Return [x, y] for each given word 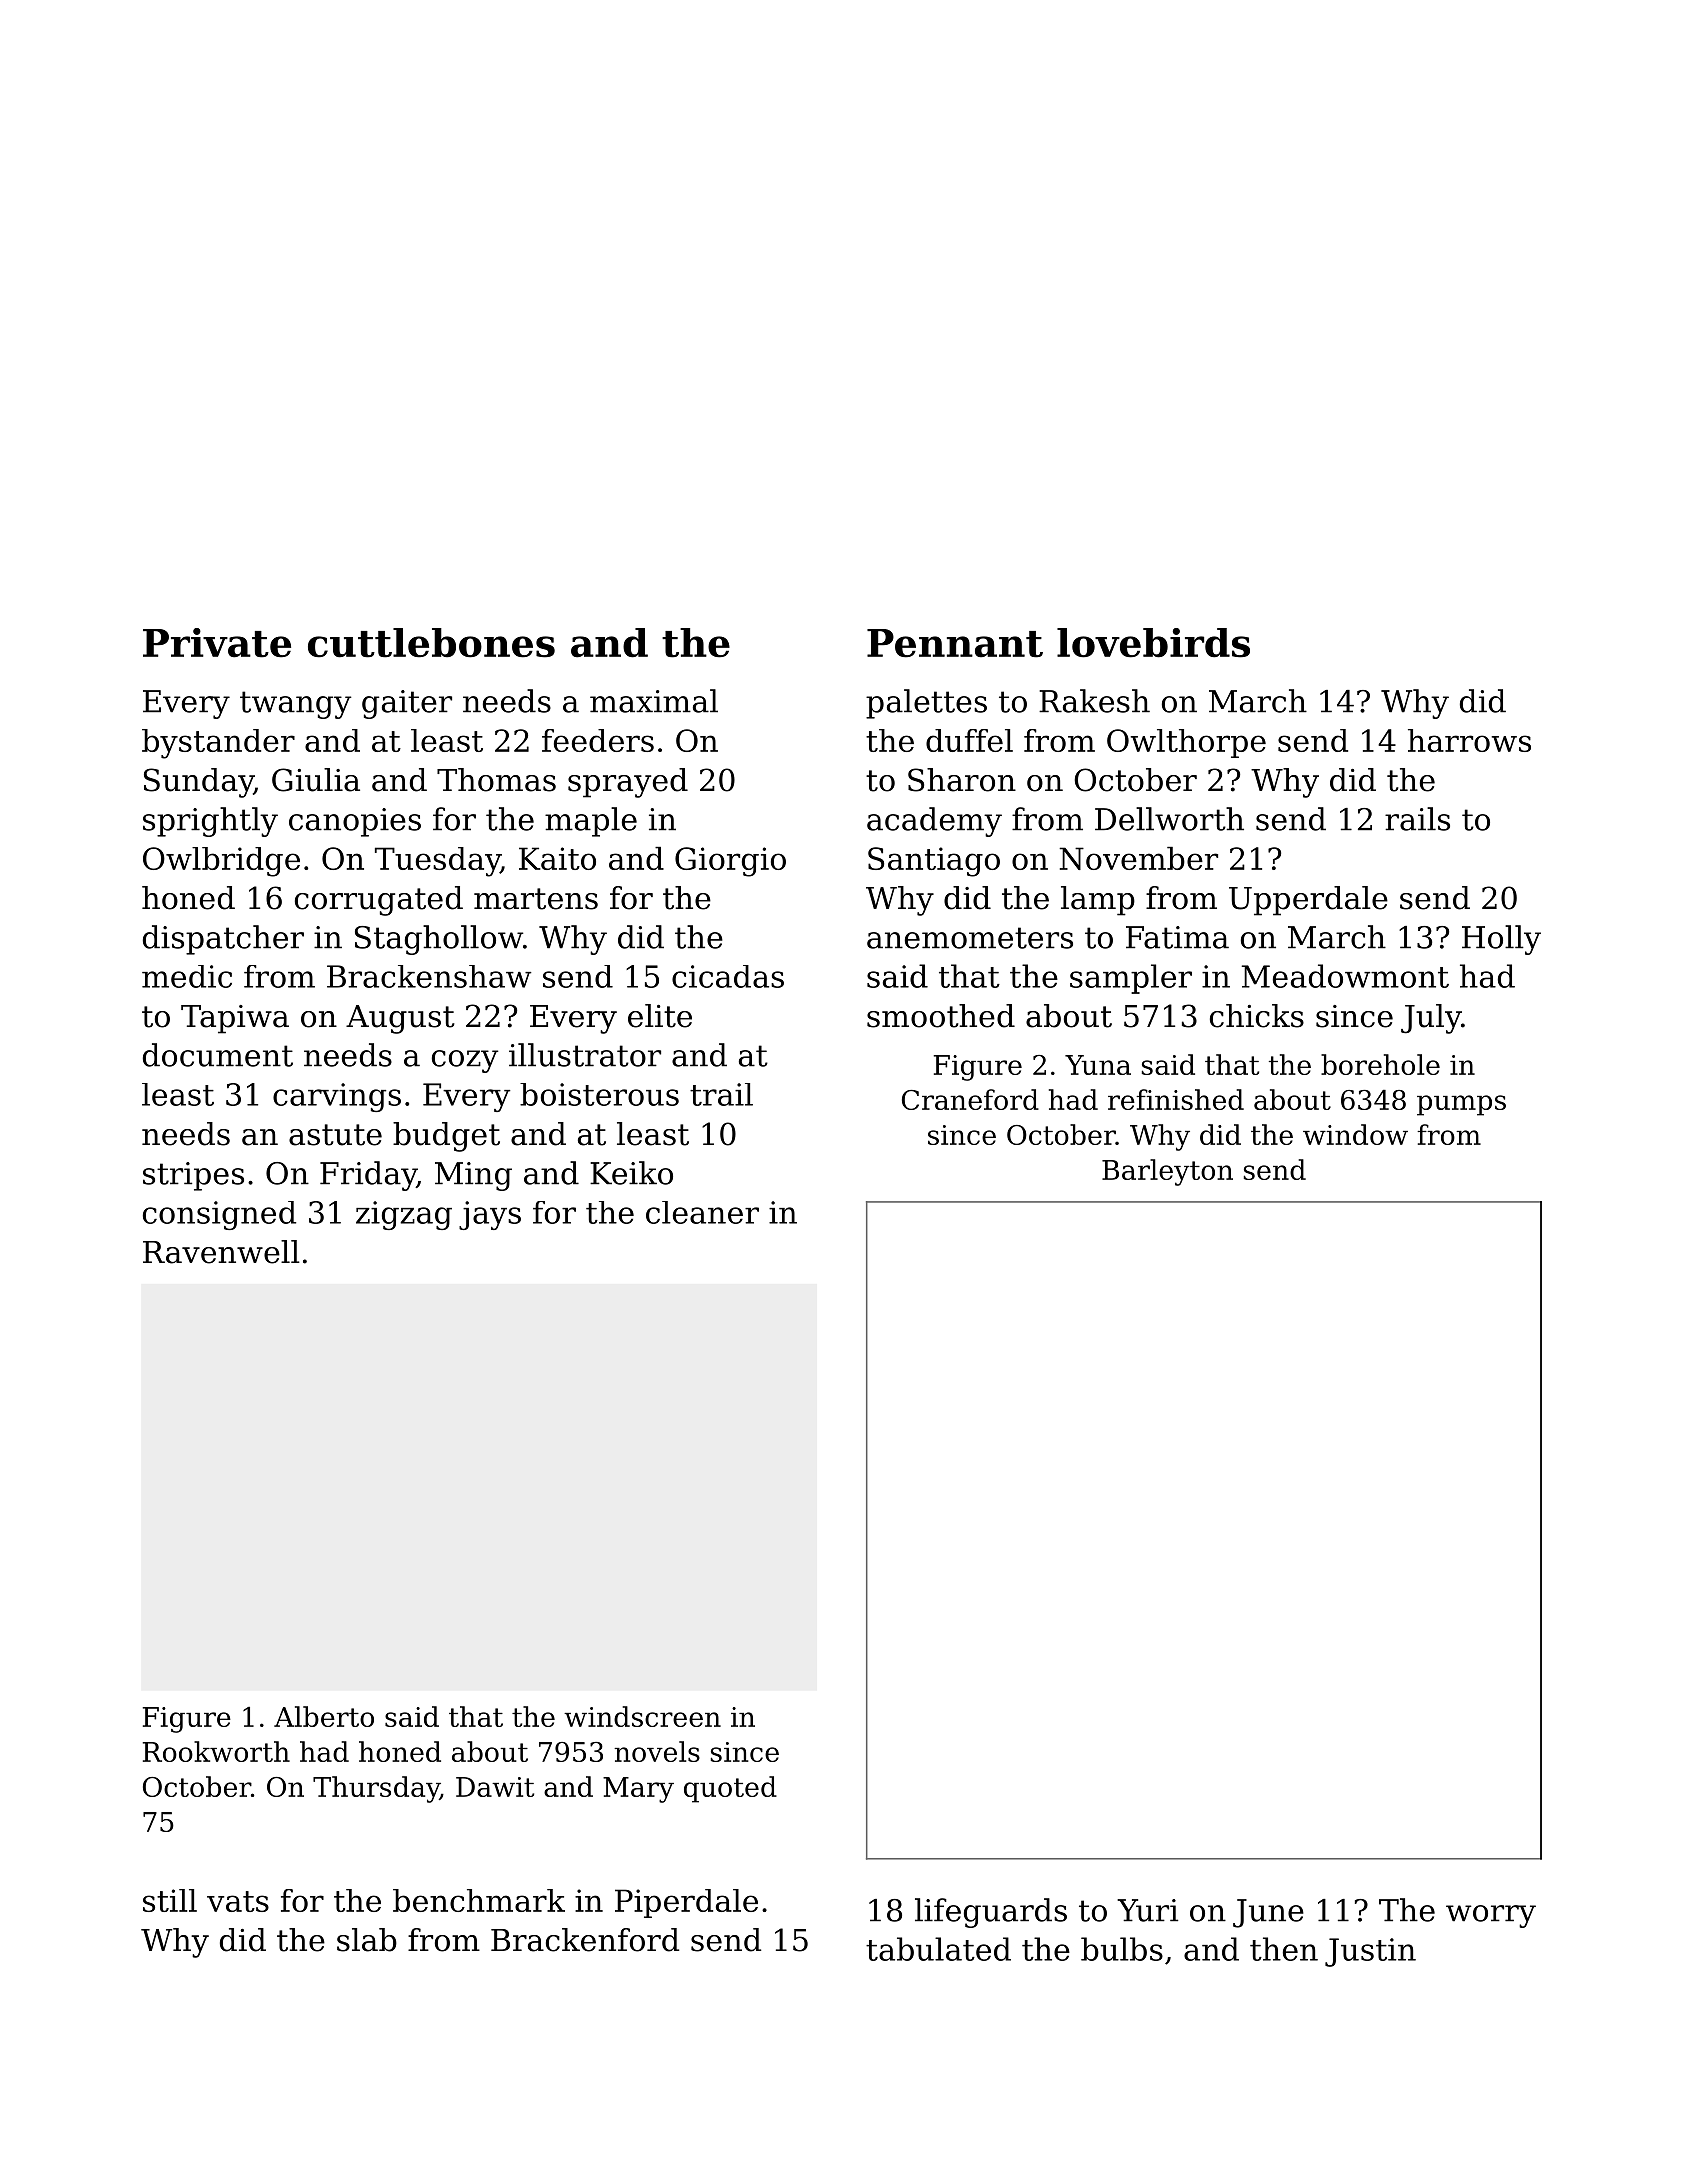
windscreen [642, 1716]
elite [660, 1016]
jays [490, 1215]
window [1355, 1134]
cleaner [702, 1212]
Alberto [324, 1716]
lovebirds [1153, 643]
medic [187, 976]
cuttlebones [431, 643]
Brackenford [585, 1940]
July [1431, 1019]
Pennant [955, 643]
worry [1491, 1916]
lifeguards [991, 1913]
